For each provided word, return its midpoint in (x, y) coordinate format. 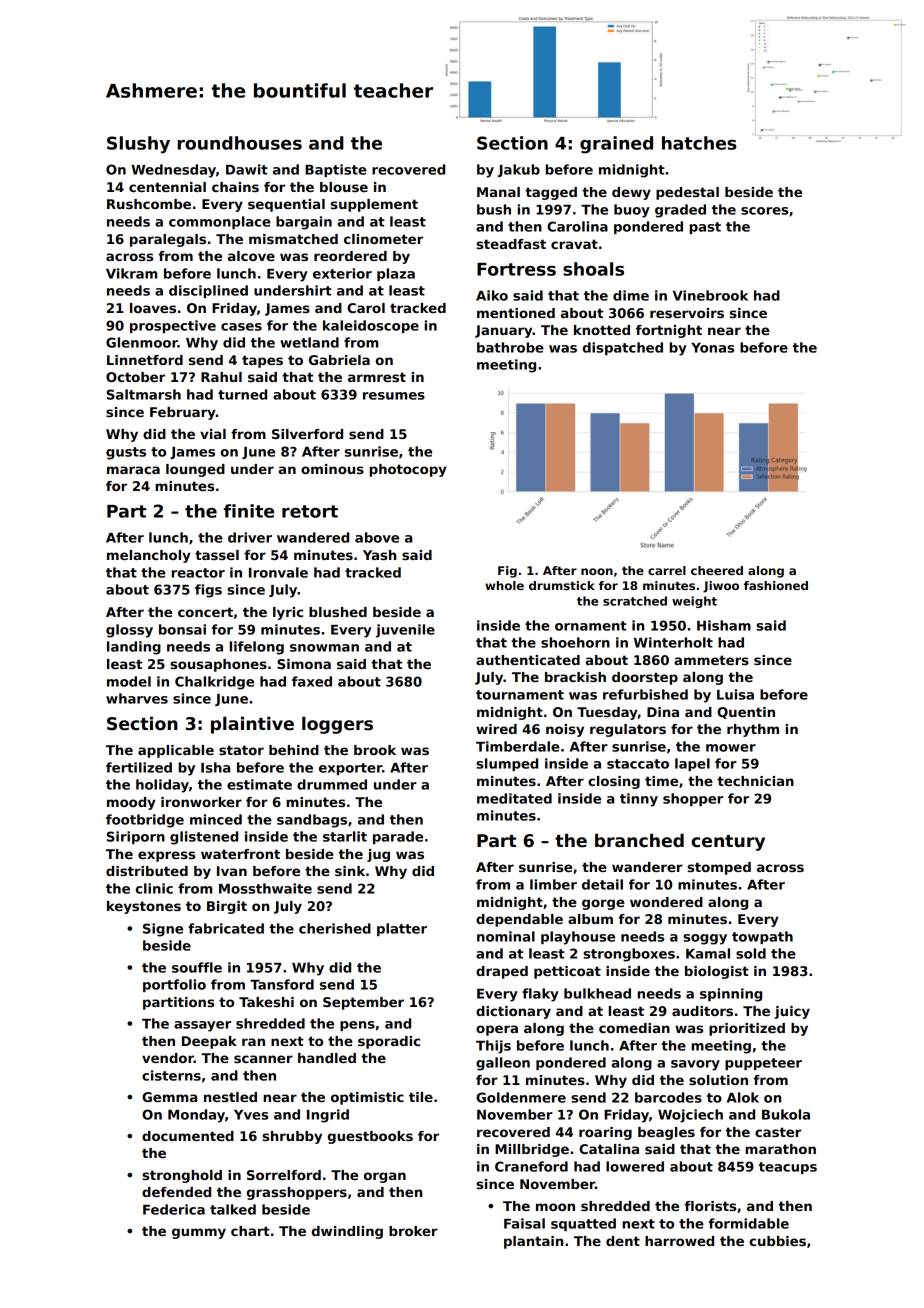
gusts (126, 453)
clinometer (383, 239)
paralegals (168, 240)
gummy (199, 1233)
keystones (144, 907)
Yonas (712, 348)
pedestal (687, 193)
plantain (533, 1242)
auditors (702, 1011)
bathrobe (510, 347)
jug (378, 855)
